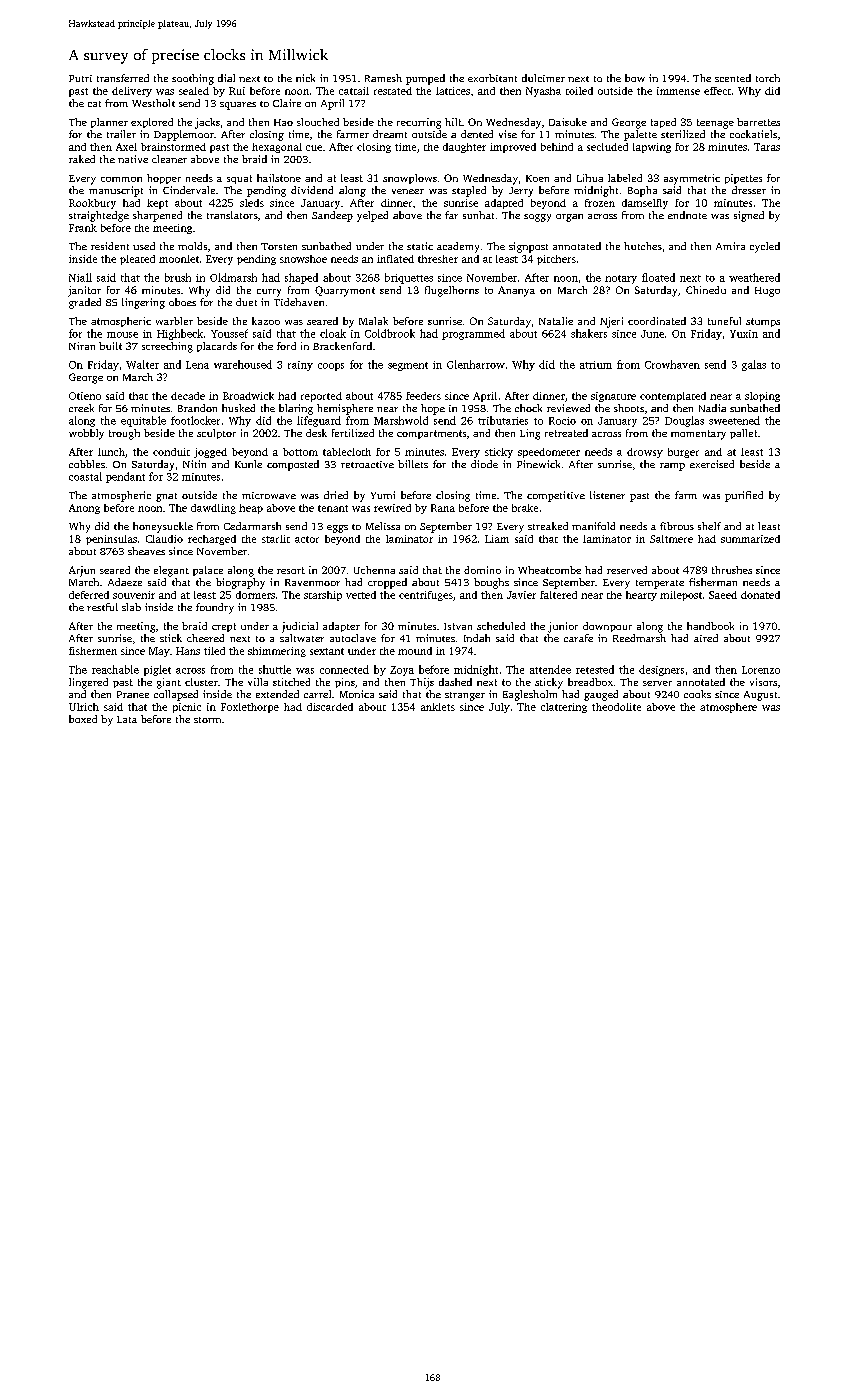 This screenshot has height=1400, width=849. I want to click on Foxlethorpe, so click(250, 708).
